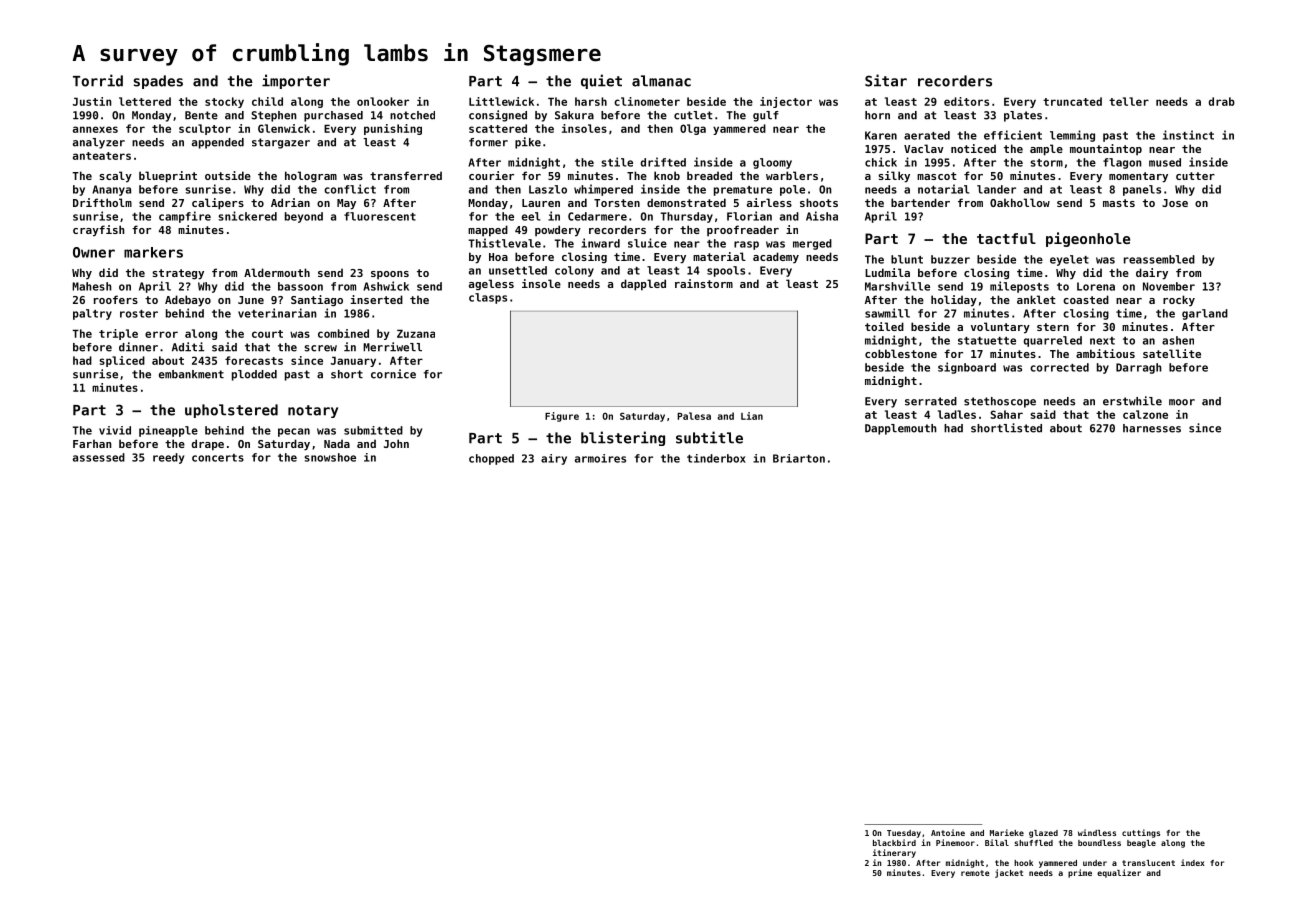  Describe the element at coordinates (799, 458) in the image. I see `Briarton` at that location.
